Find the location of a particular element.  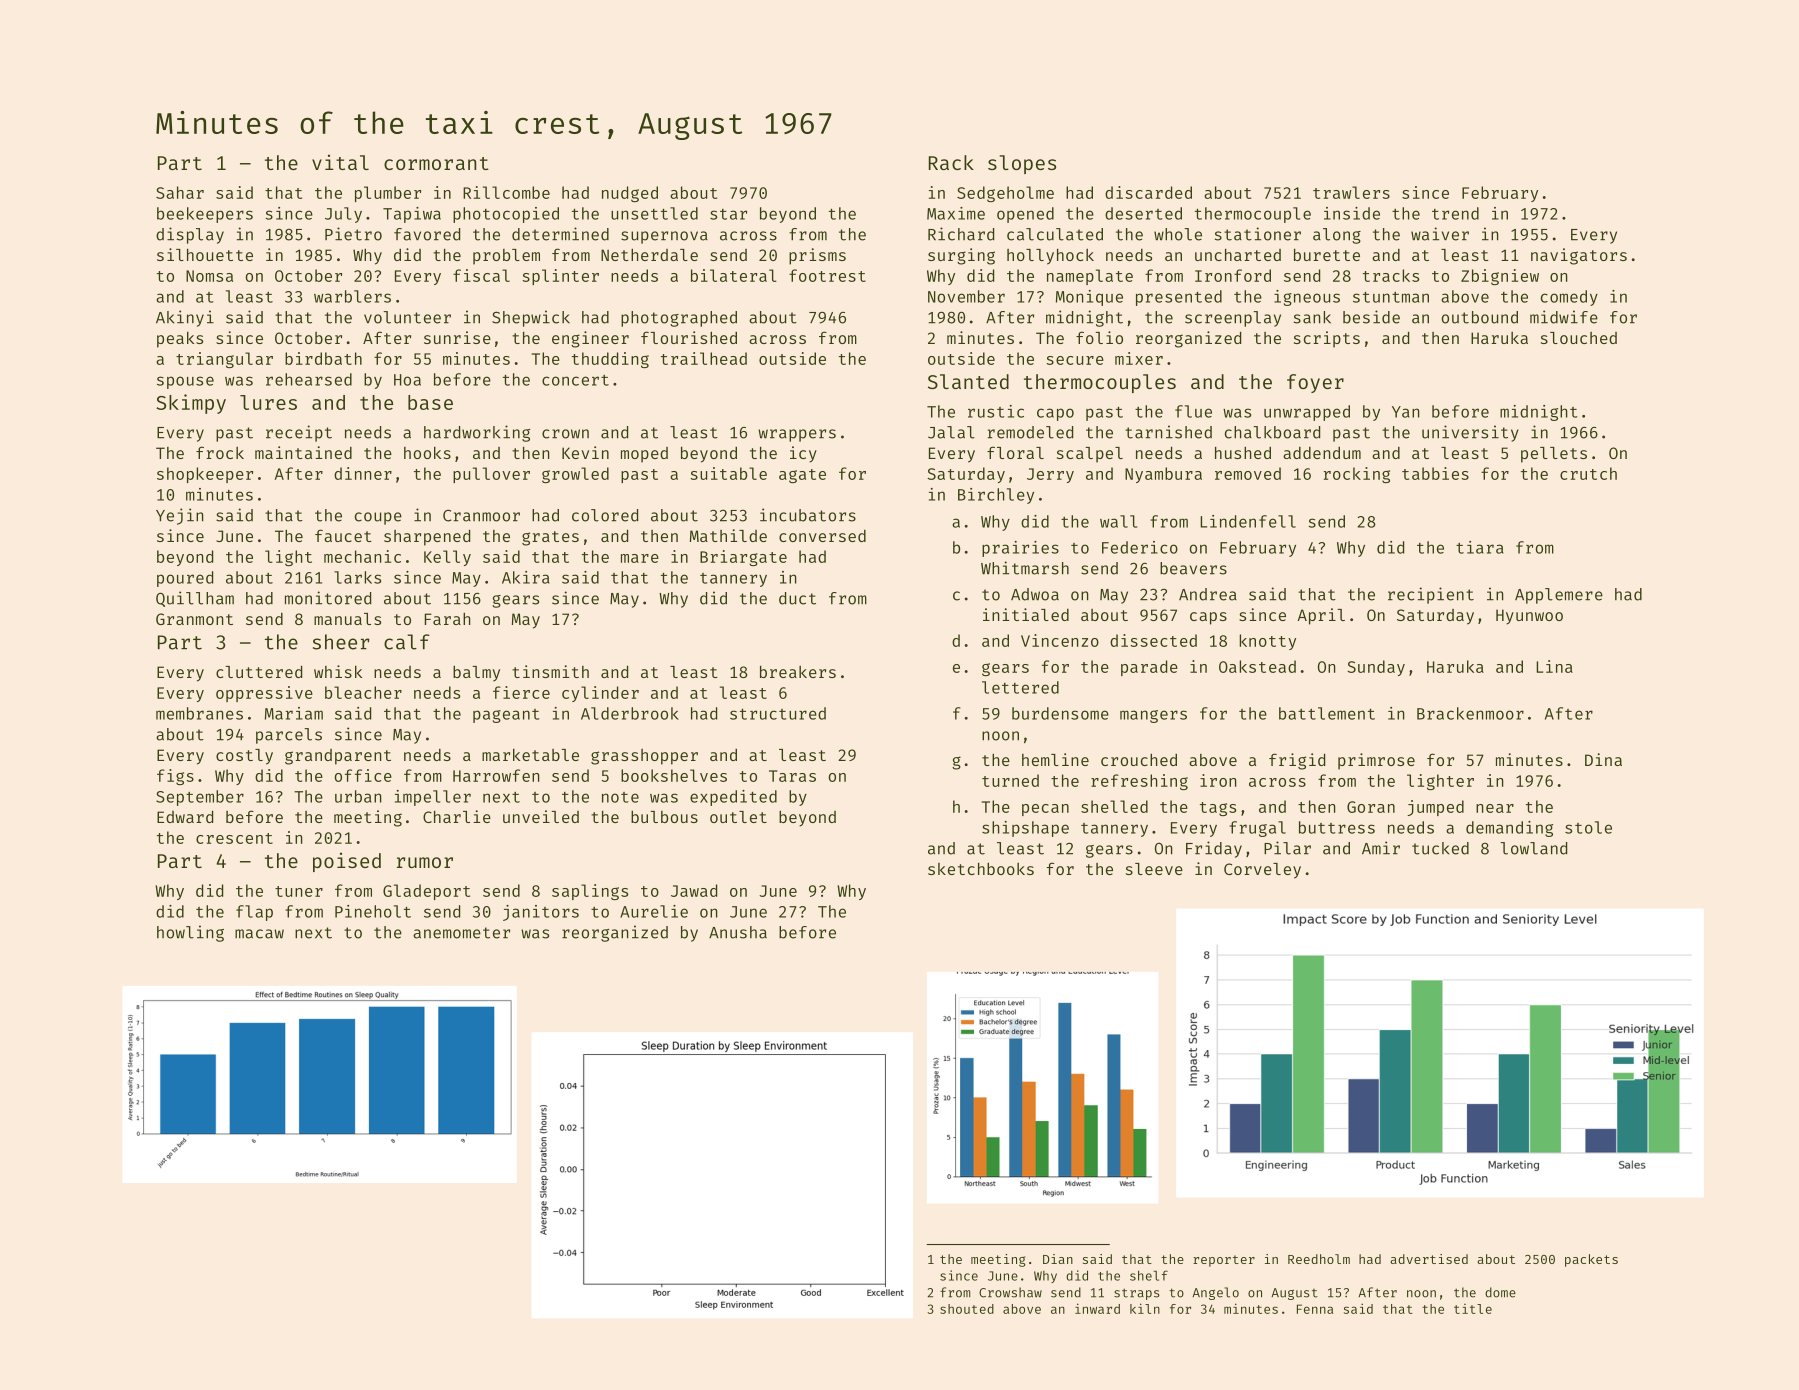

Maxime is located at coordinates (956, 213).
